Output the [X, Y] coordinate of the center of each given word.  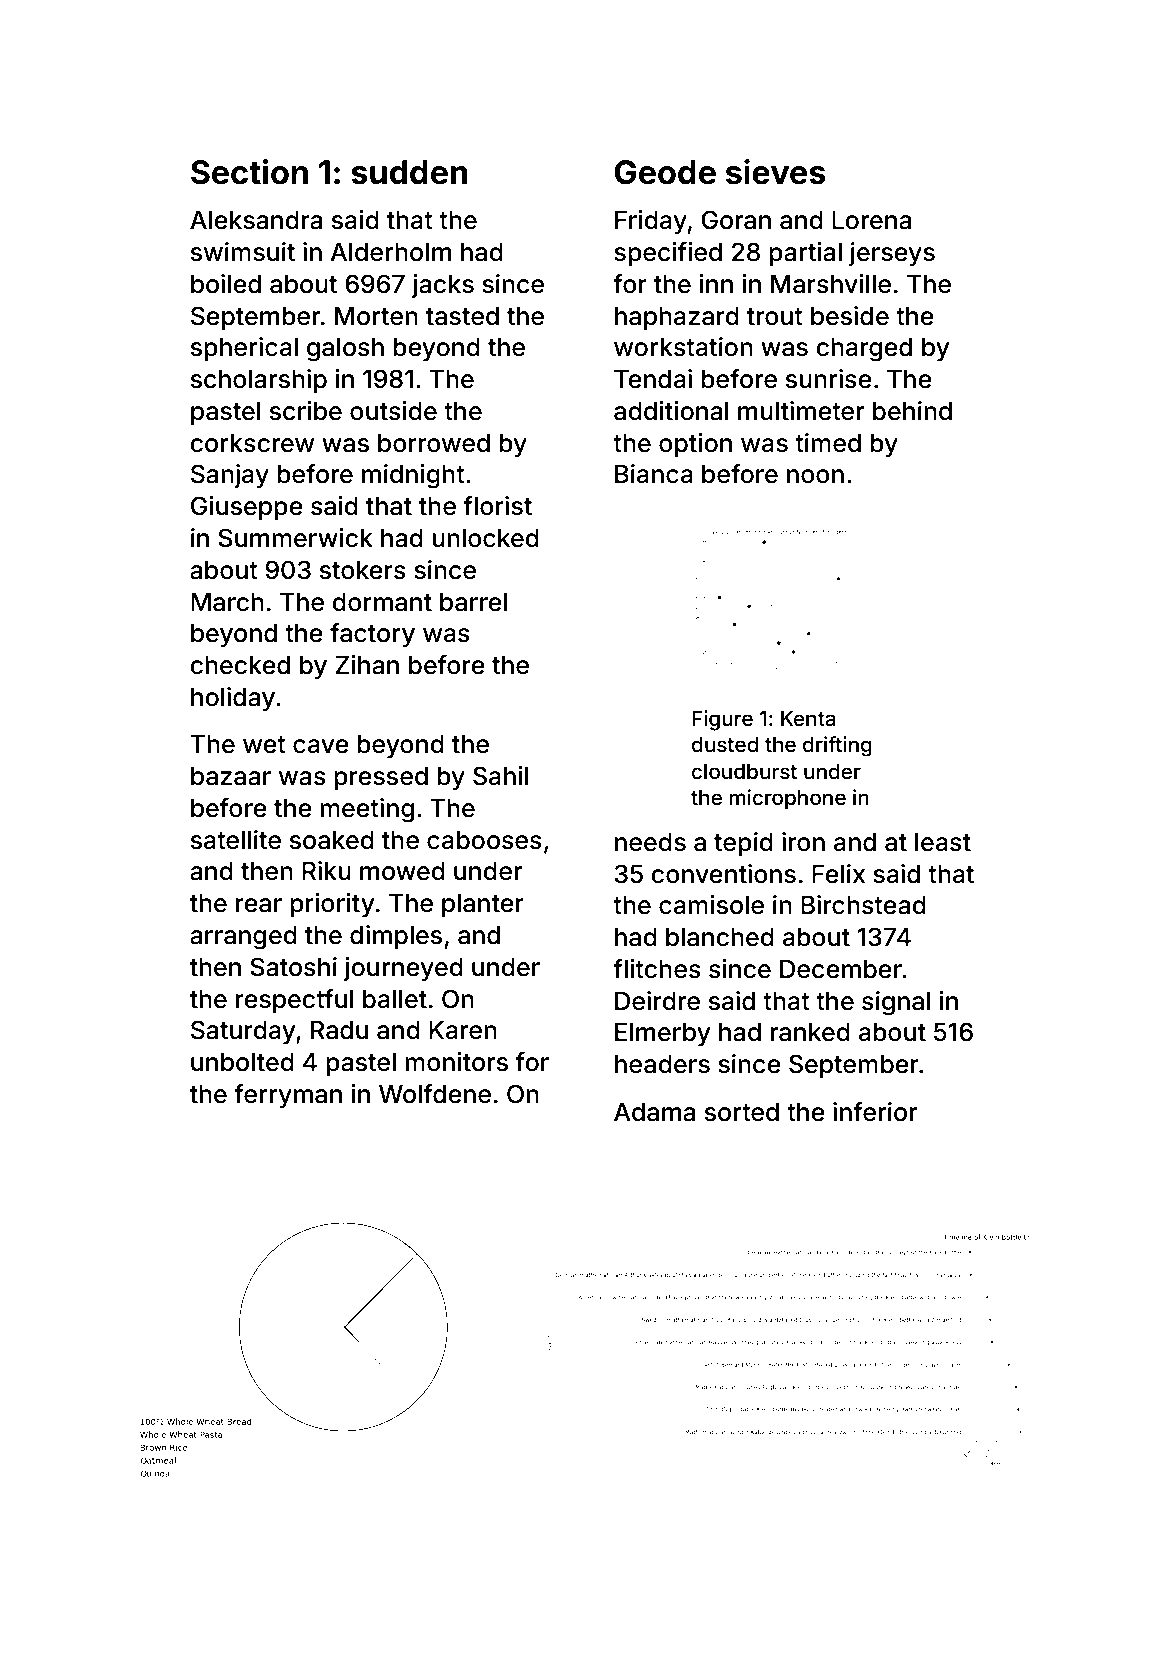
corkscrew [252, 443]
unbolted [242, 1062]
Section [249, 172]
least [943, 842]
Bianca [654, 474]
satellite [236, 840]
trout [775, 317]
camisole [711, 905]
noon [815, 476]
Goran [736, 220]
